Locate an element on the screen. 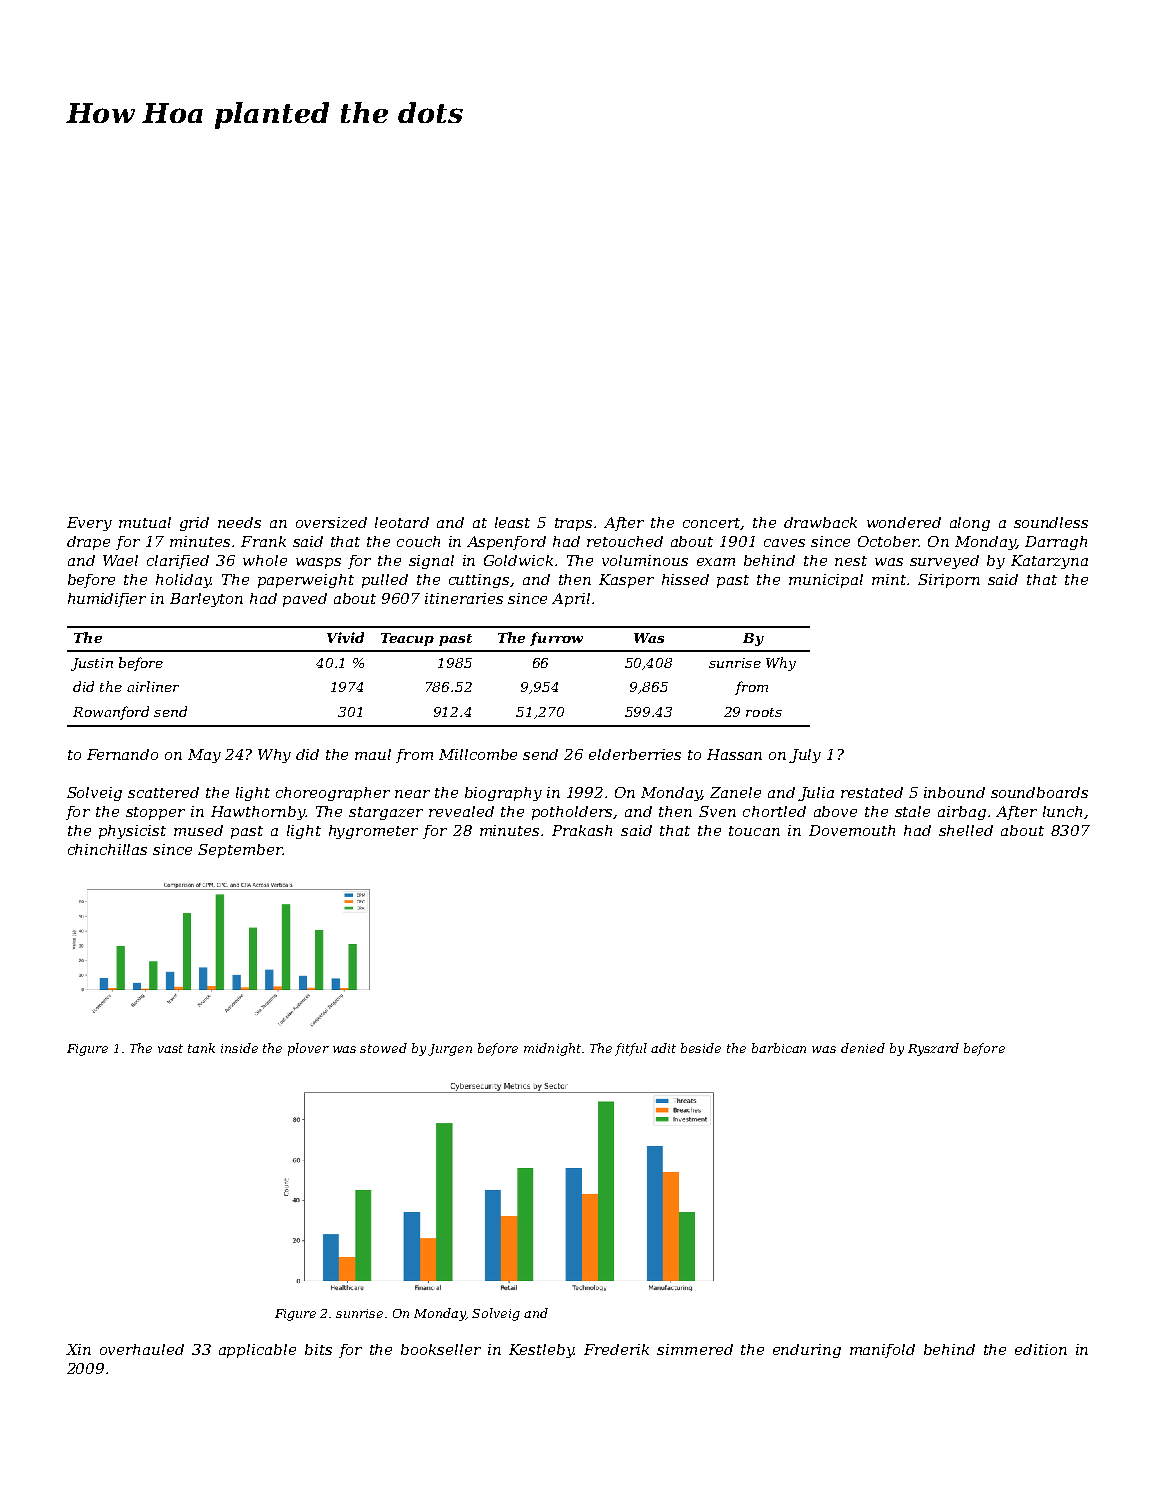 The width and height of the screenshot is (1156, 1496). denied is located at coordinates (863, 1048).
